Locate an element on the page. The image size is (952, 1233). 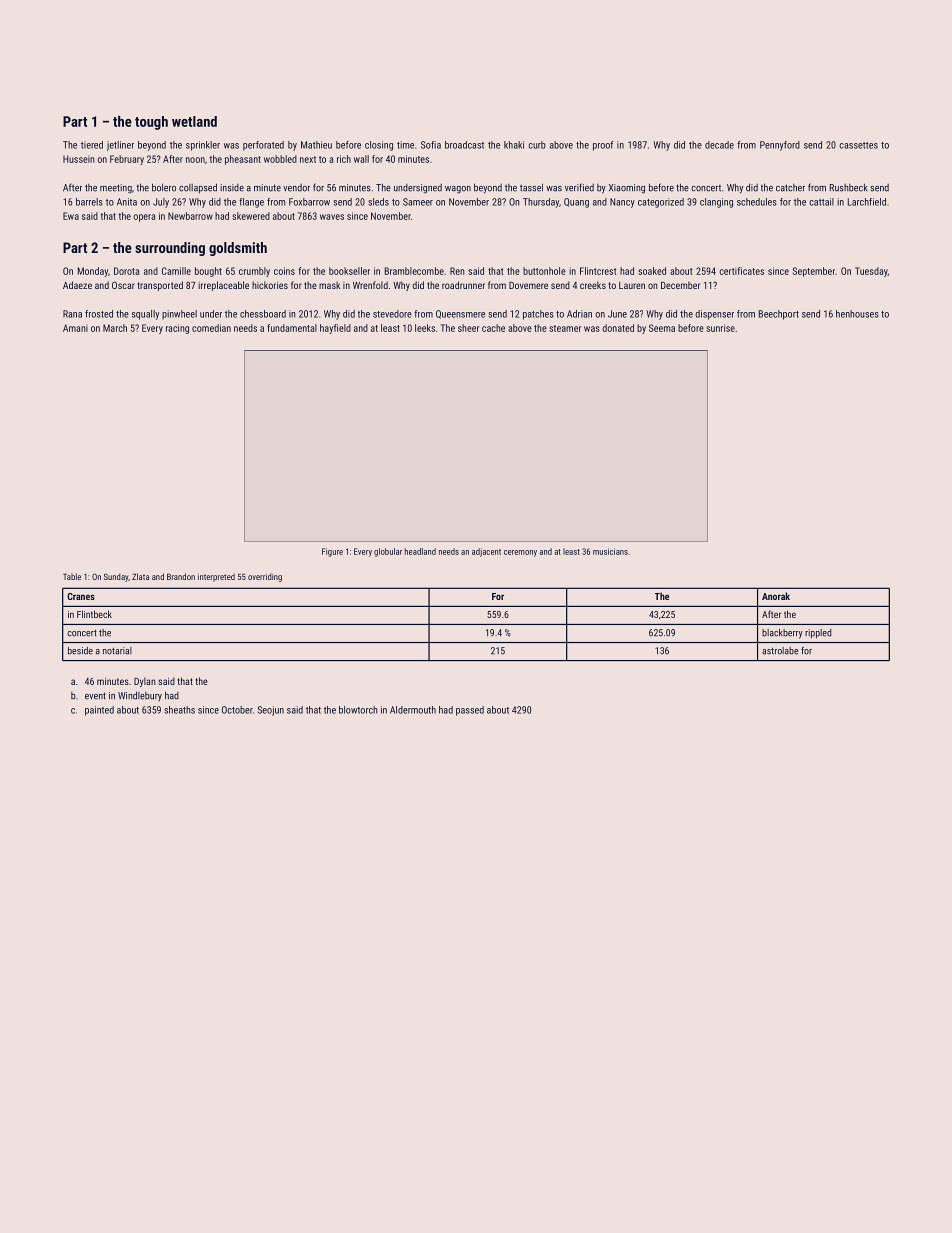
astrolabe is located at coordinates (780, 651).
